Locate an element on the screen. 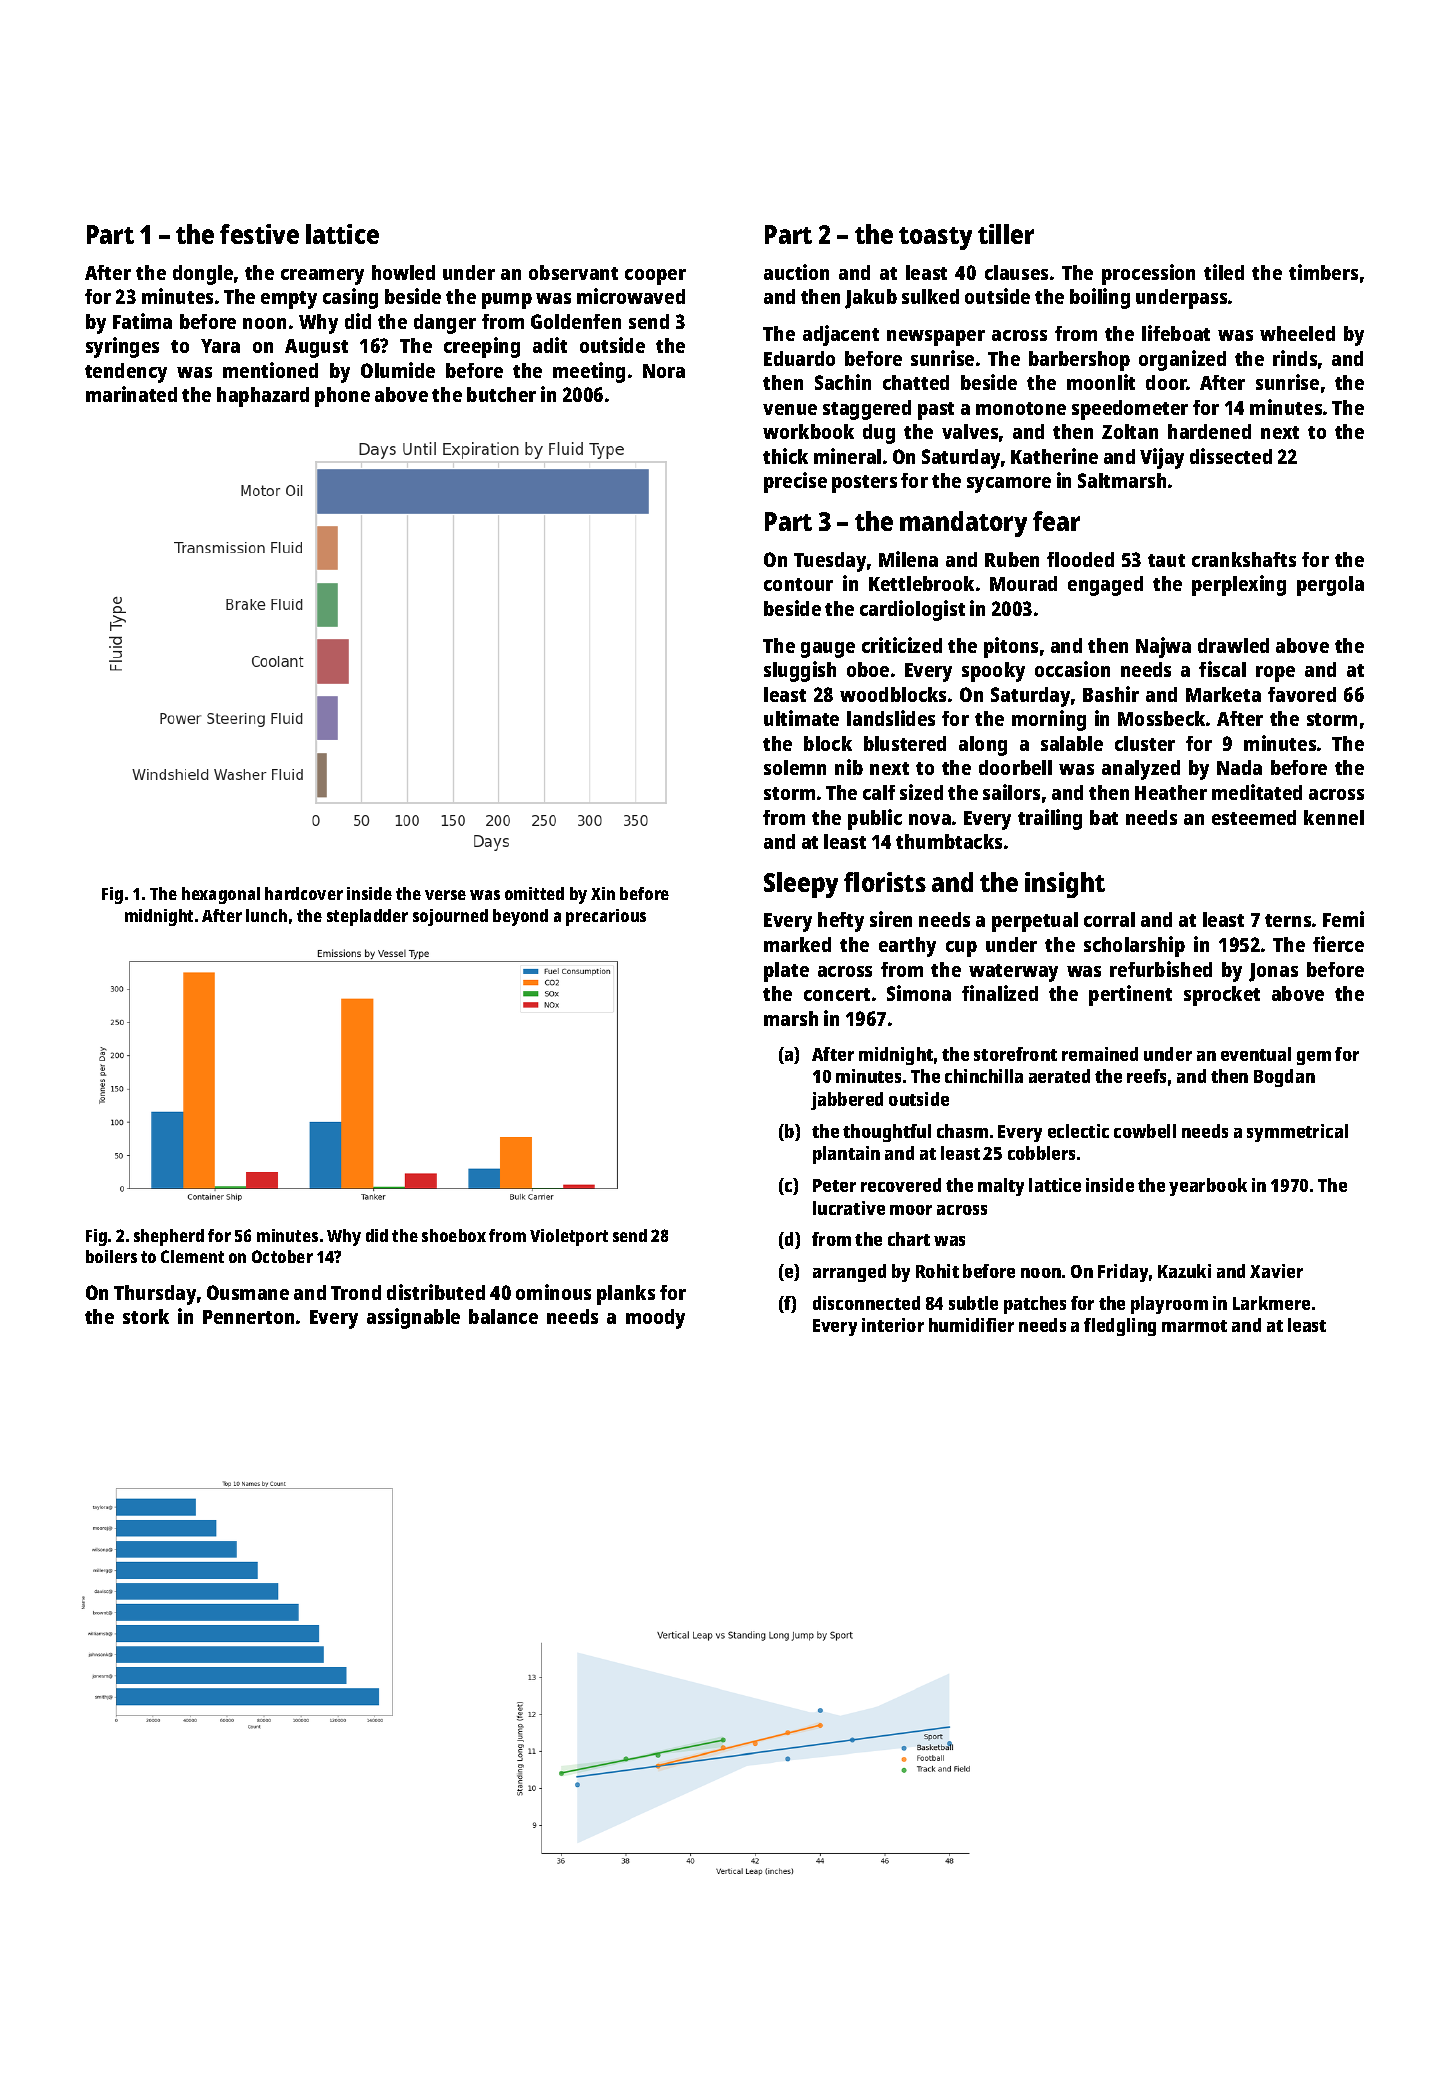  festive is located at coordinates (259, 234).
